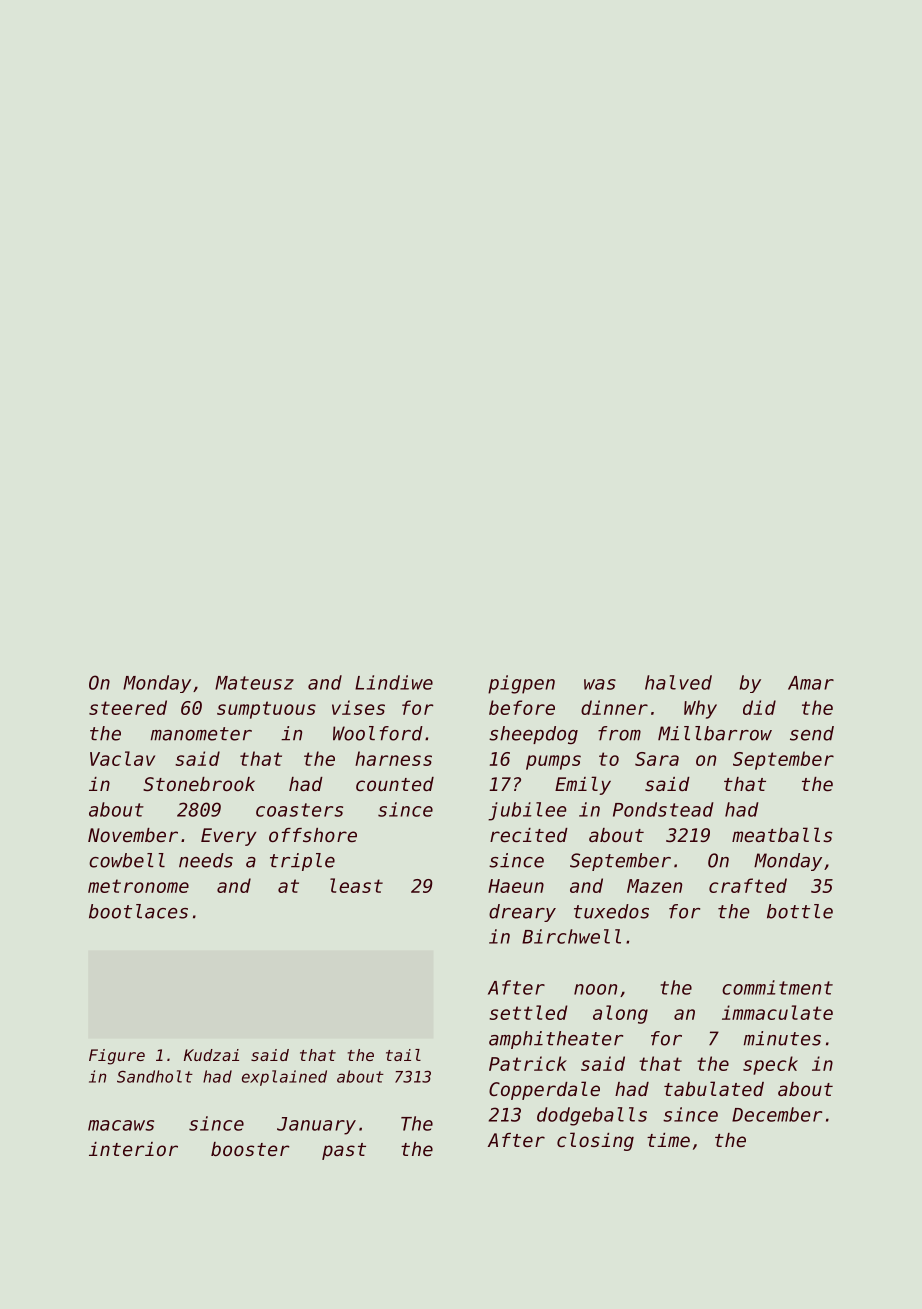 Image resolution: width=922 pixels, height=1309 pixels. I want to click on immaculate, so click(777, 1012).
